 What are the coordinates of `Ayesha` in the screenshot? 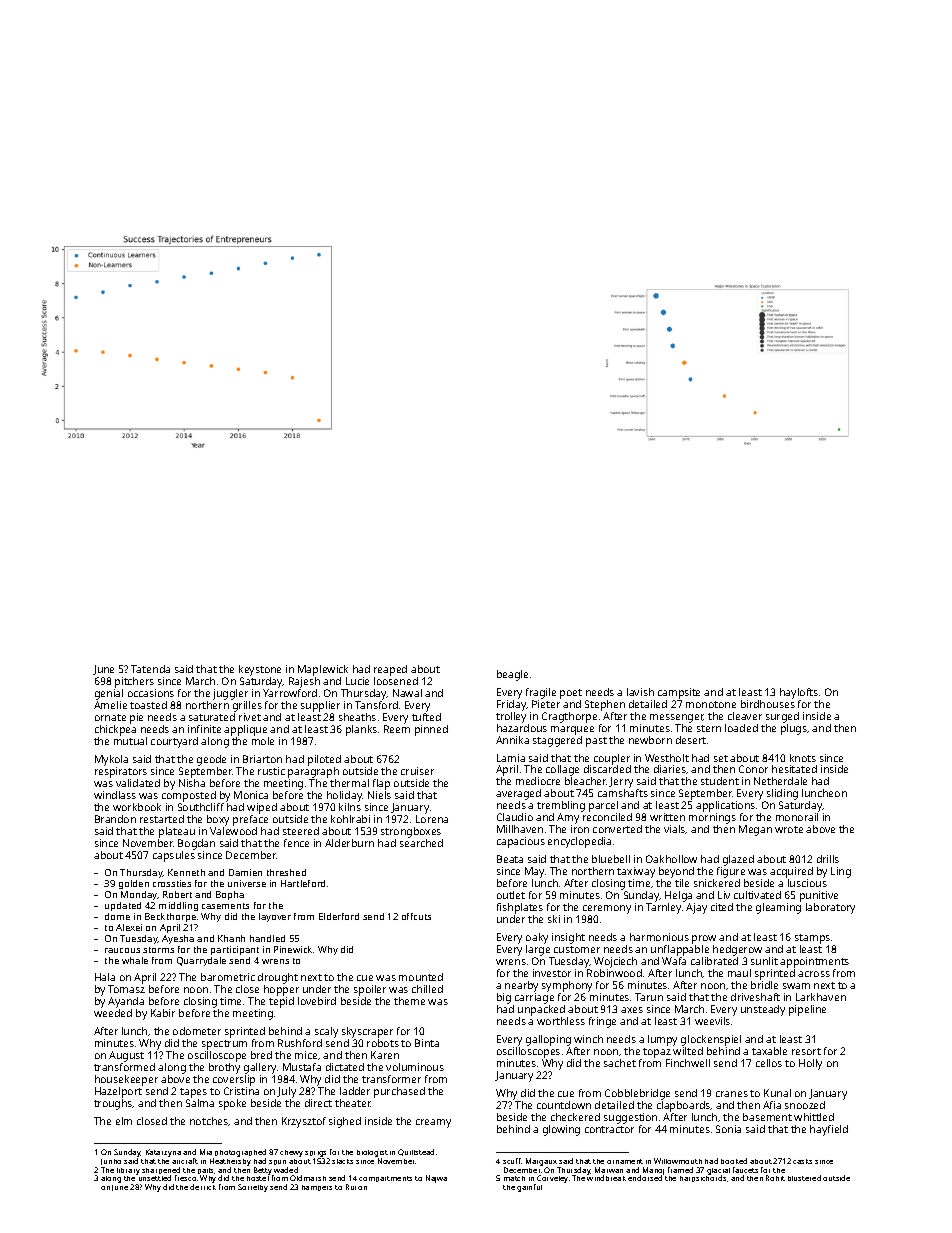 It's located at (178, 939).
